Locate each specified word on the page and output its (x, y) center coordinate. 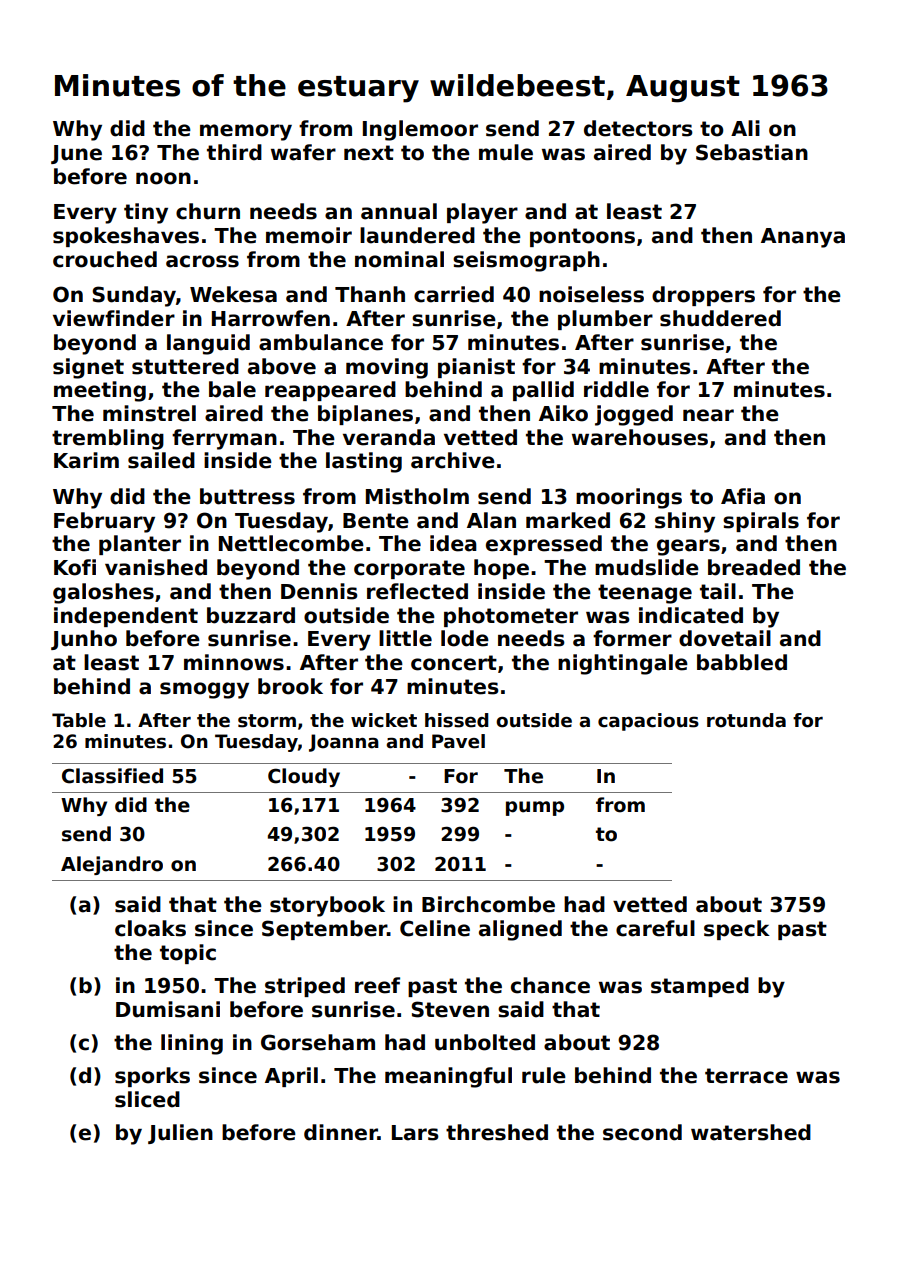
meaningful (448, 1077)
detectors (638, 128)
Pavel (458, 741)
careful (655, 928)
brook (290, 686)
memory (246, 132)
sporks (152, 1077)
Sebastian (752, 152)
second (642, 1132)
